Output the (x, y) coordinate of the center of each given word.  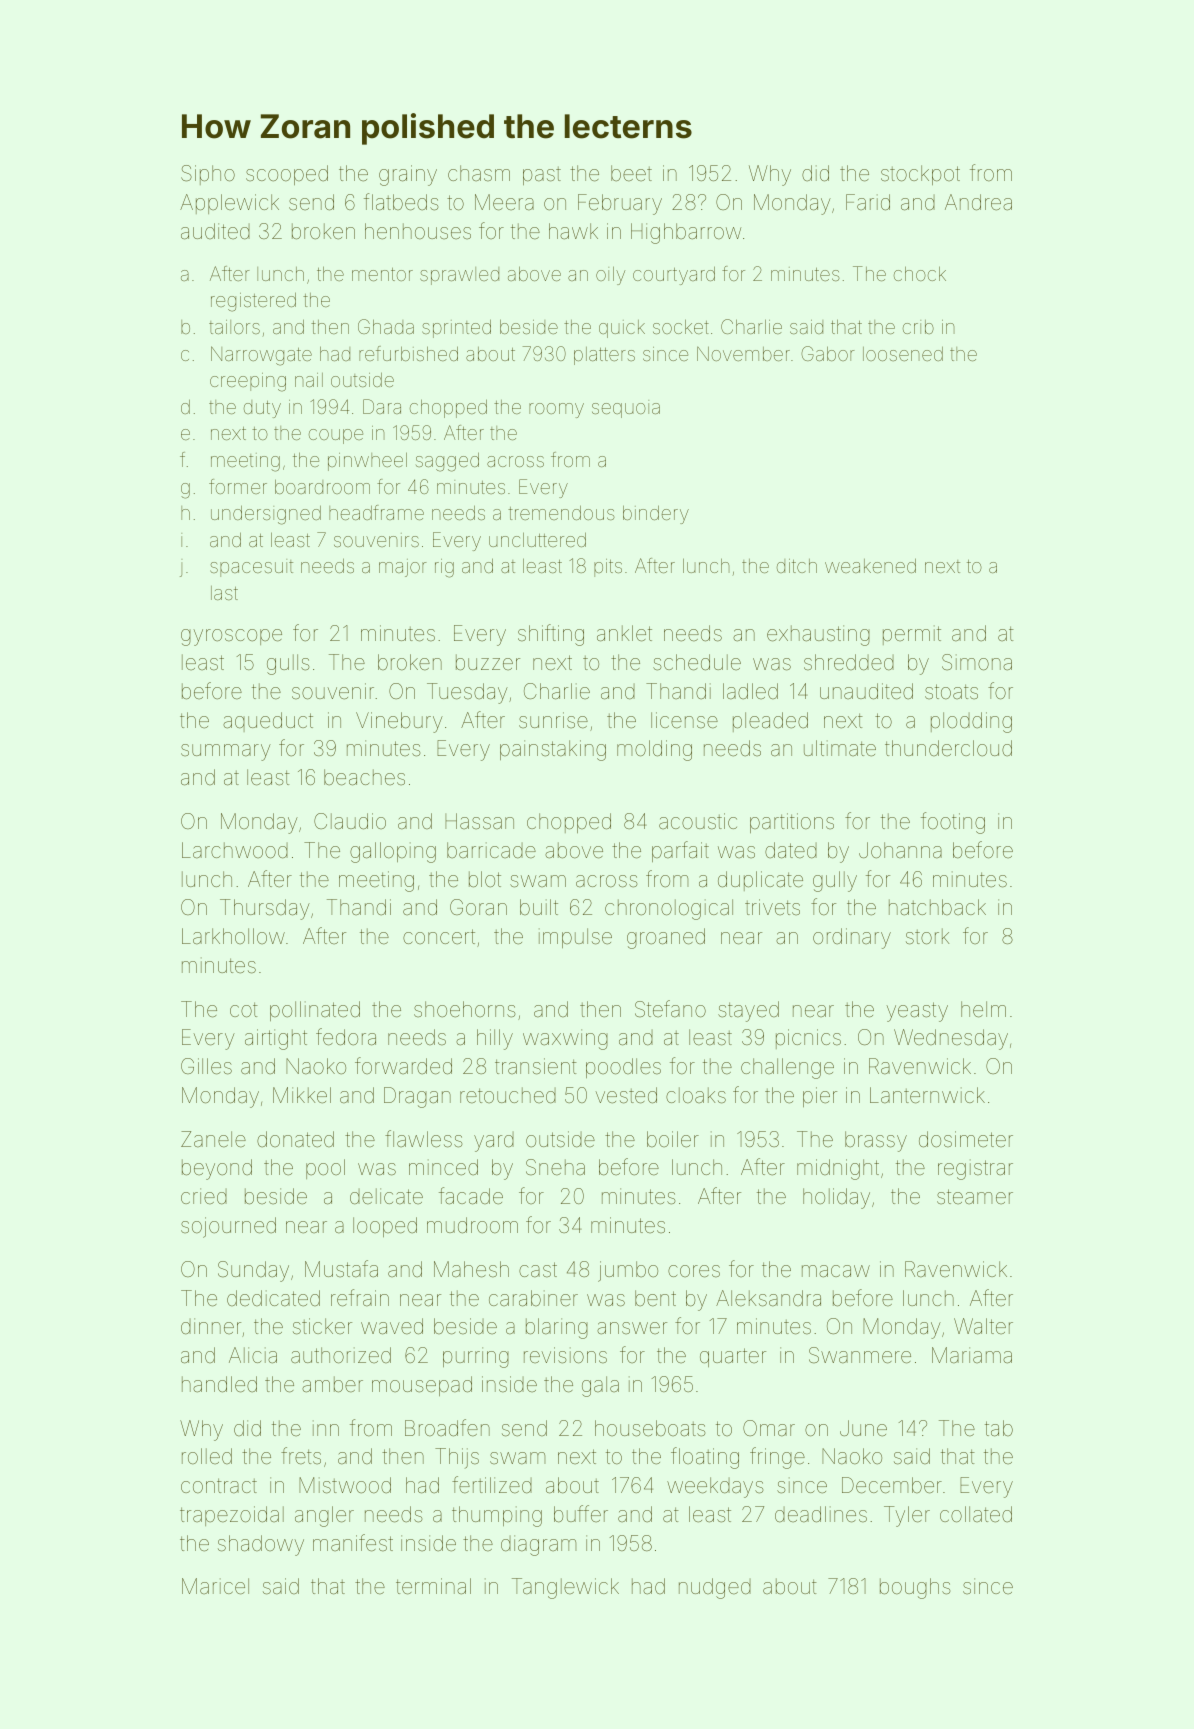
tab (999, 1428)
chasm (479, 173)
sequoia (626, 409)
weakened (870, 566)
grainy (408, 175)
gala (600, 1386)
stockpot (920, 175)
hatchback (937, 907)
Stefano (670, 1009)
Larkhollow (233, 936)
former (238, 486)
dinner (211, 1326)
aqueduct (268, 722)
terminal (433, 1586)
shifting (551, 635)
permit (912, 635)
